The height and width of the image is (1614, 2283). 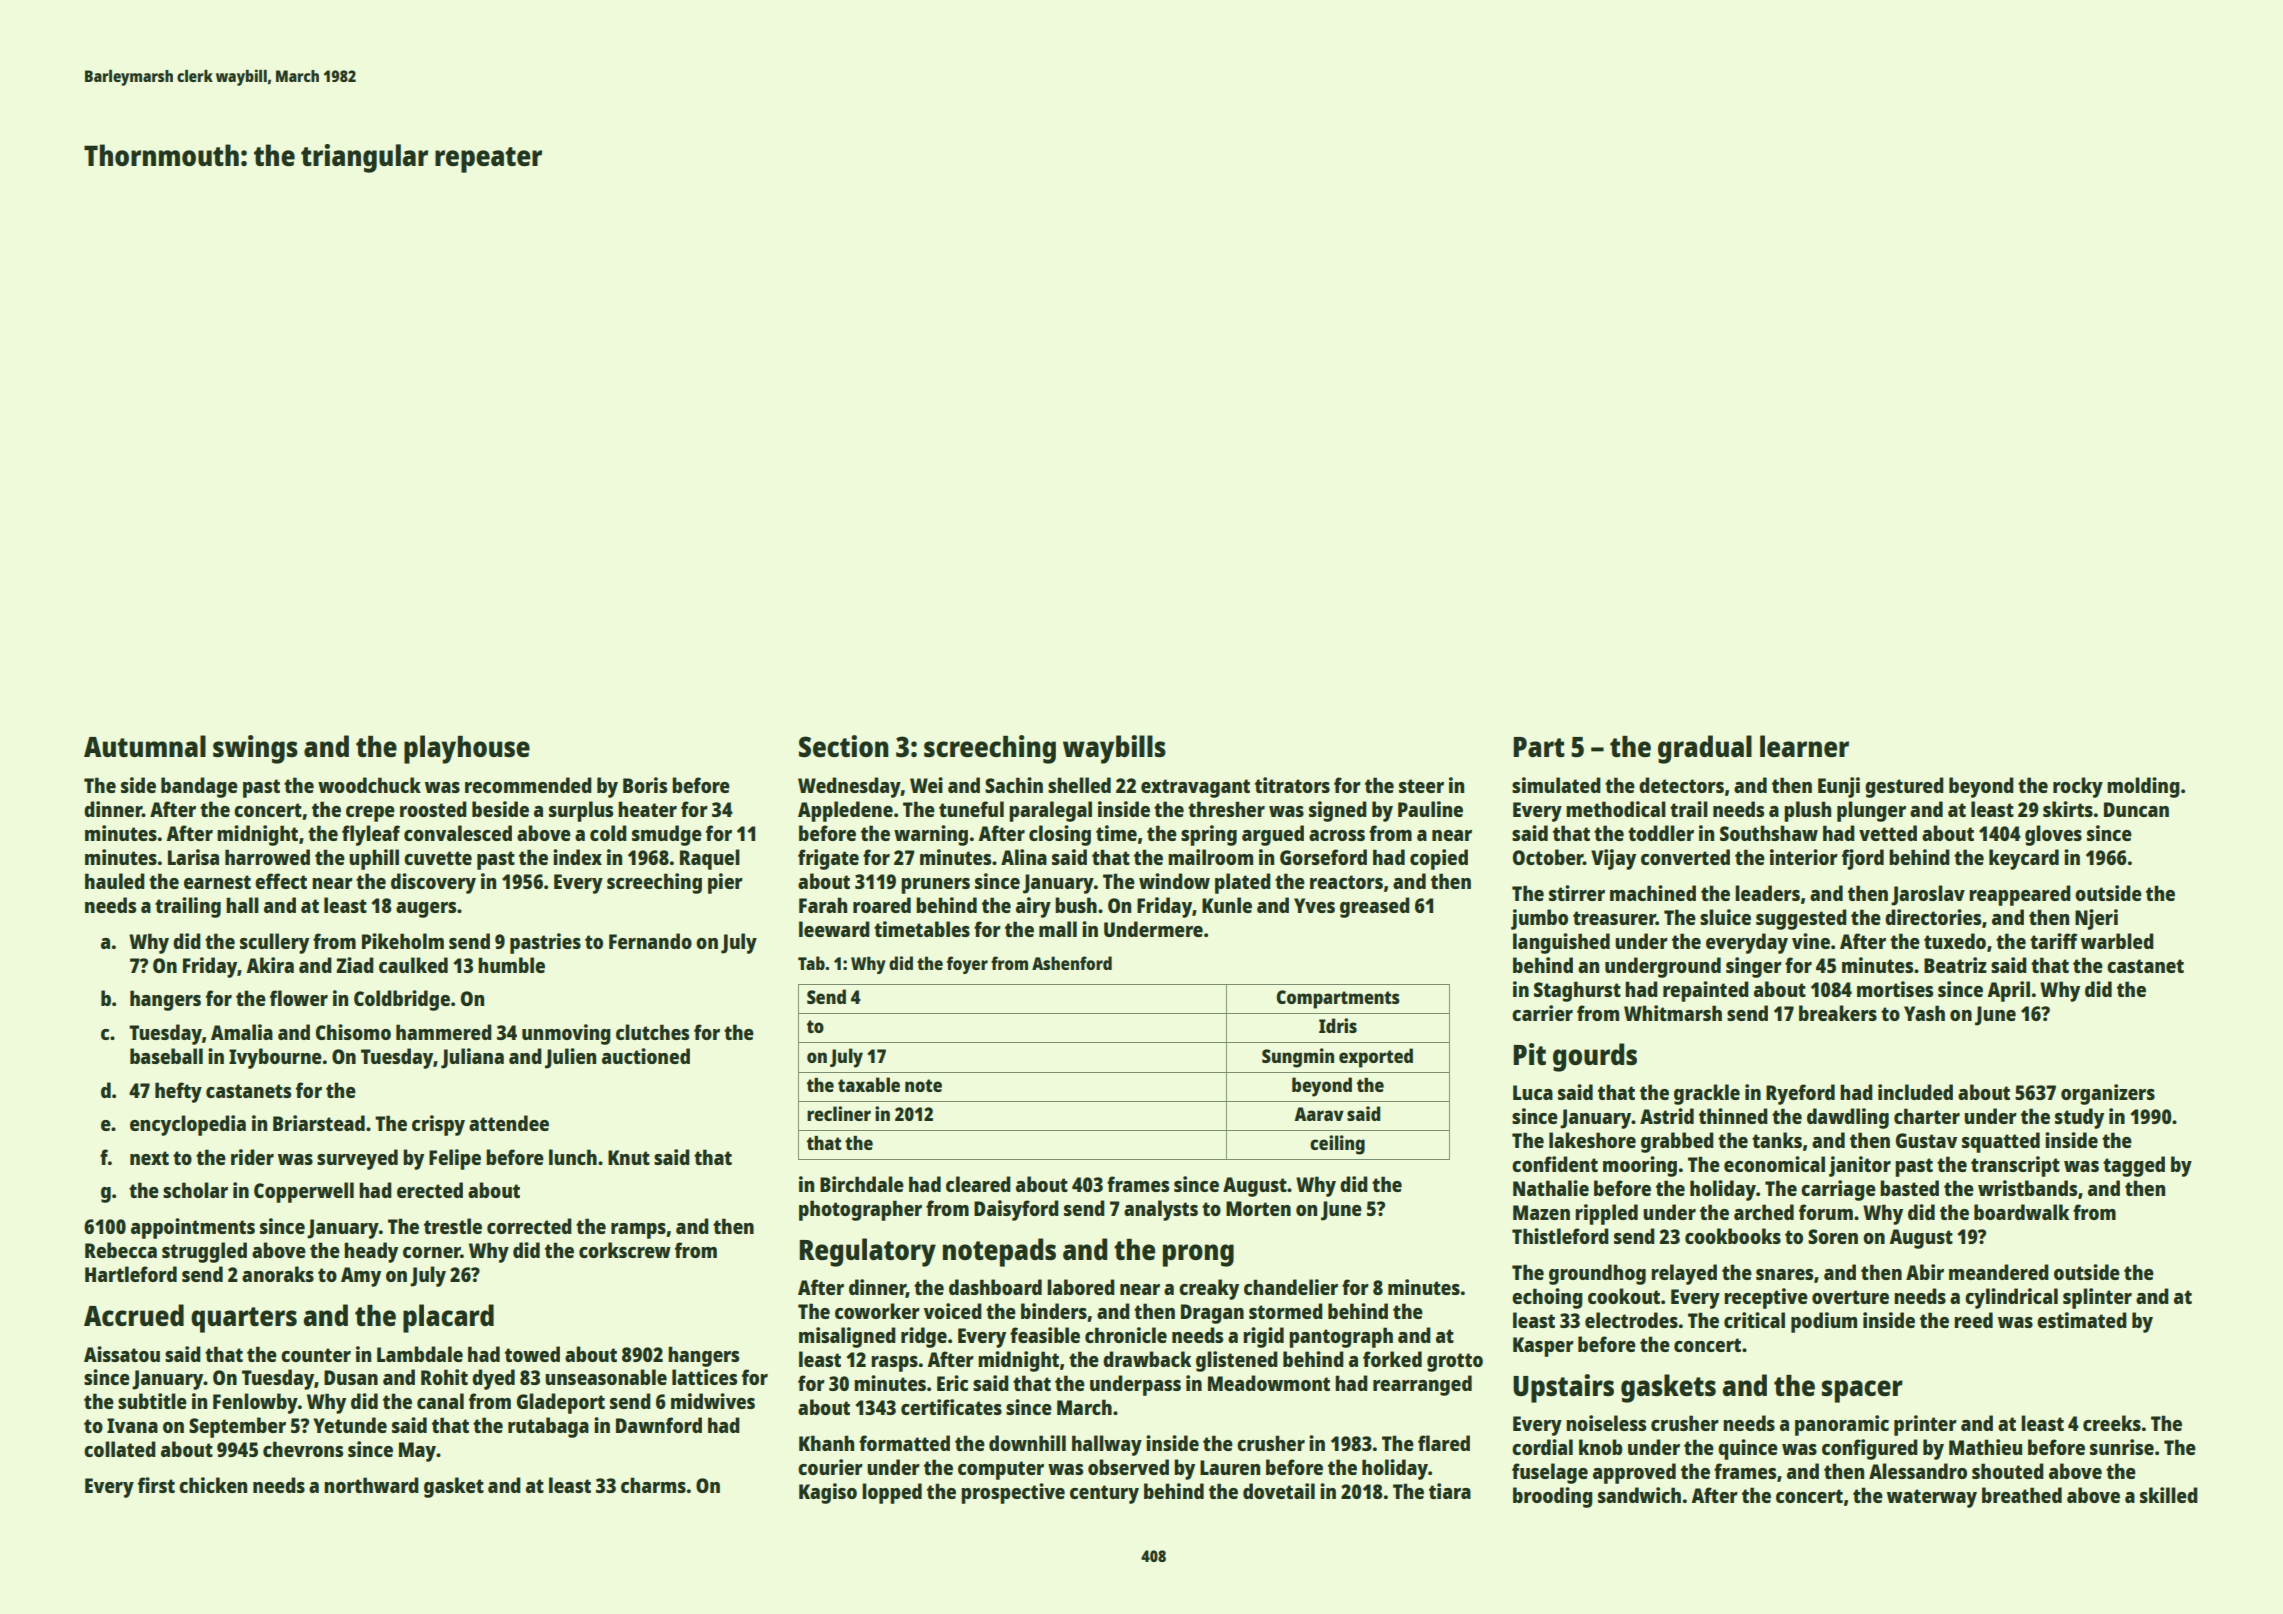 I want to click on scullery, so click(x=274, y=943).
